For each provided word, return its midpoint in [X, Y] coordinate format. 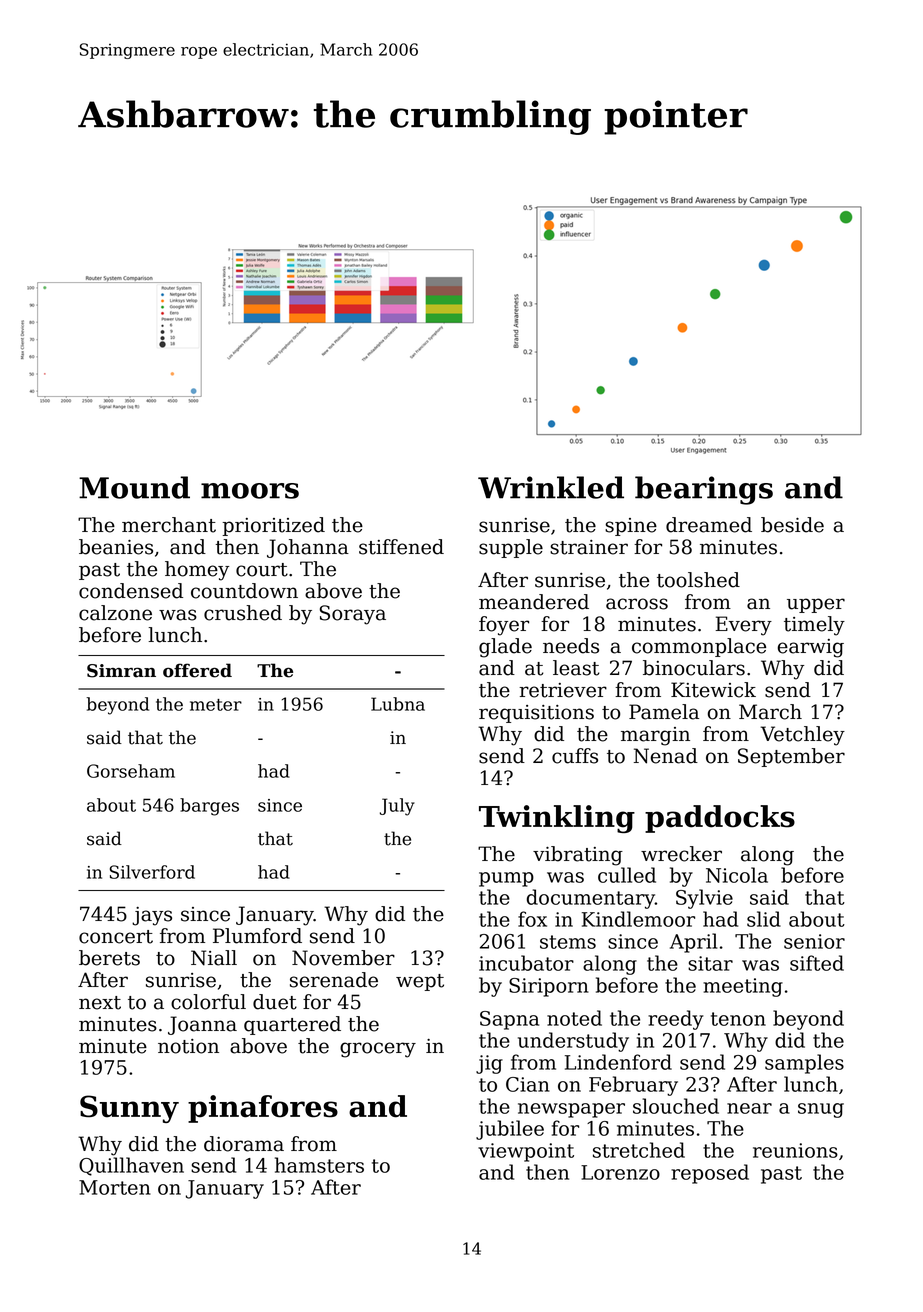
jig [489, 1064]
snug [821, 1110]
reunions [795, 1150]
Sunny [129, 1109]
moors [250, 491]
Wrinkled [551, 487]
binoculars [694, 668]
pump [506, 879]
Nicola [737, 875]
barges [209, 807]
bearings [704, 490]
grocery [378, 1050]
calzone [115, 613]
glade [505, 648]
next [100, 1003]
